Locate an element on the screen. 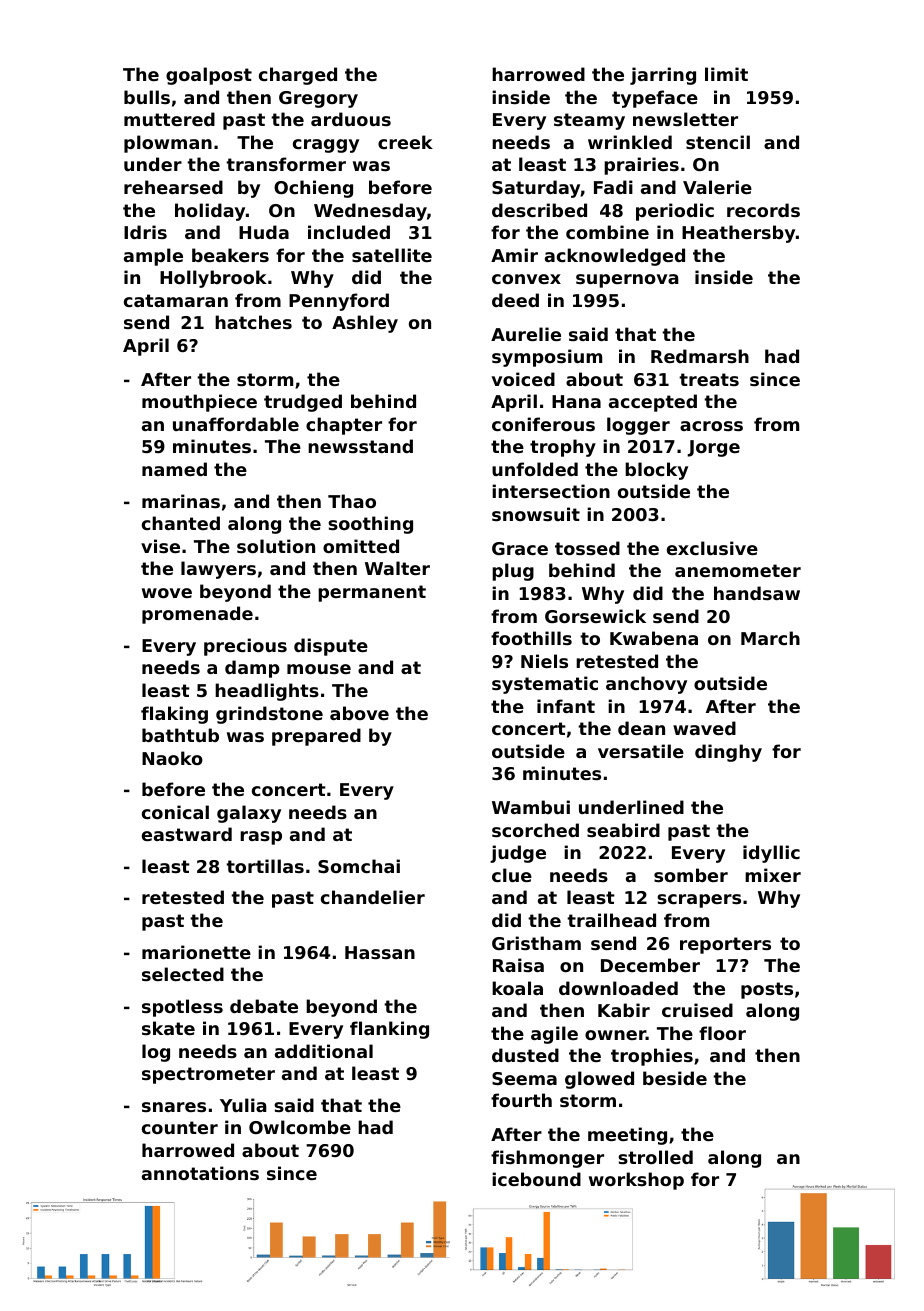 Image resolution: width=924 pixels, height=1311 pixels. trophy is located at coordinates (563, 448).
